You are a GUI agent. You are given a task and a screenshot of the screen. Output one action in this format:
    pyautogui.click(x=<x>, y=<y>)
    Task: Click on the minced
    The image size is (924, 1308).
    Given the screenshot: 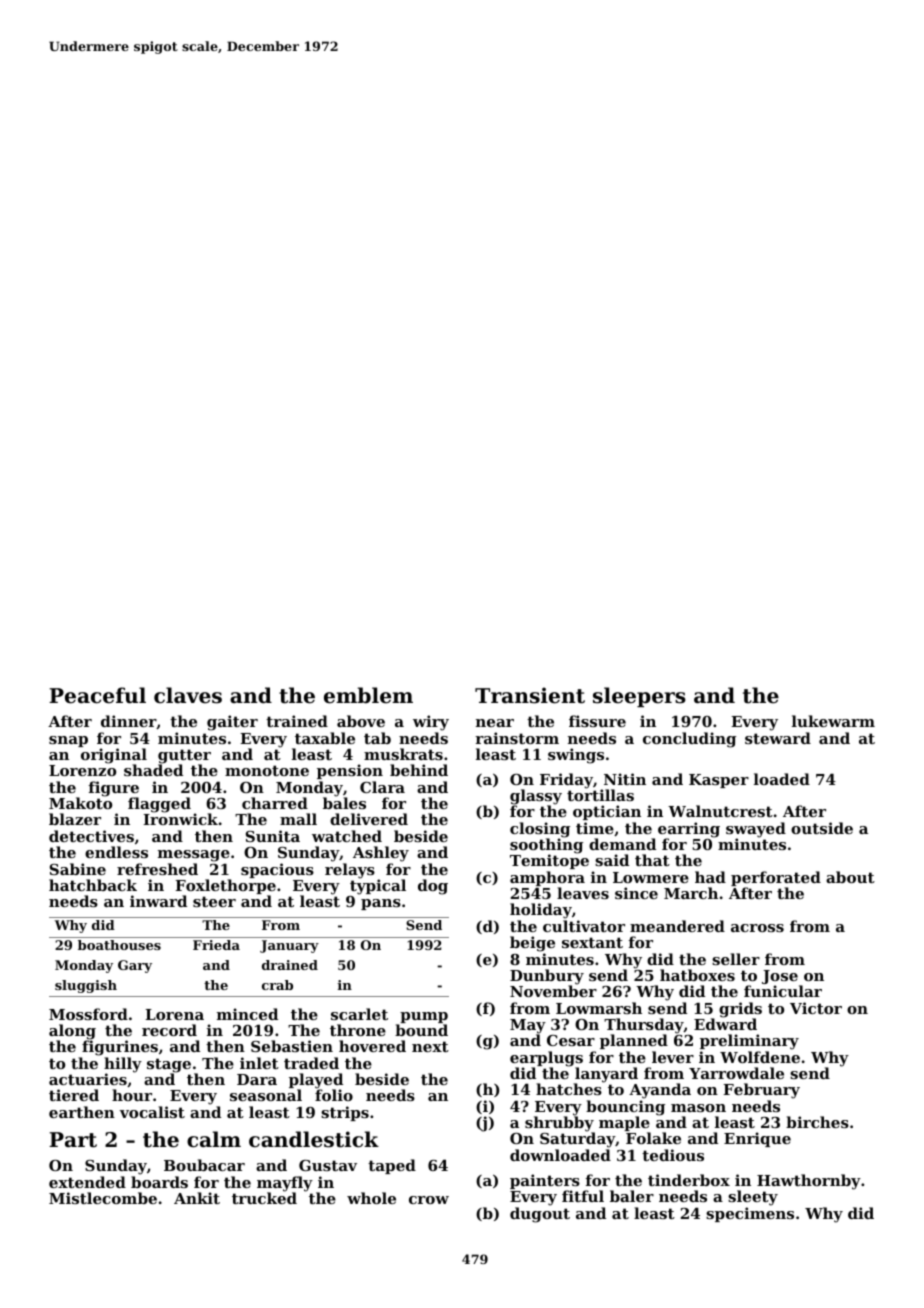 What is the action you would take?
    pyautogui.click(x=247, y=1014)
